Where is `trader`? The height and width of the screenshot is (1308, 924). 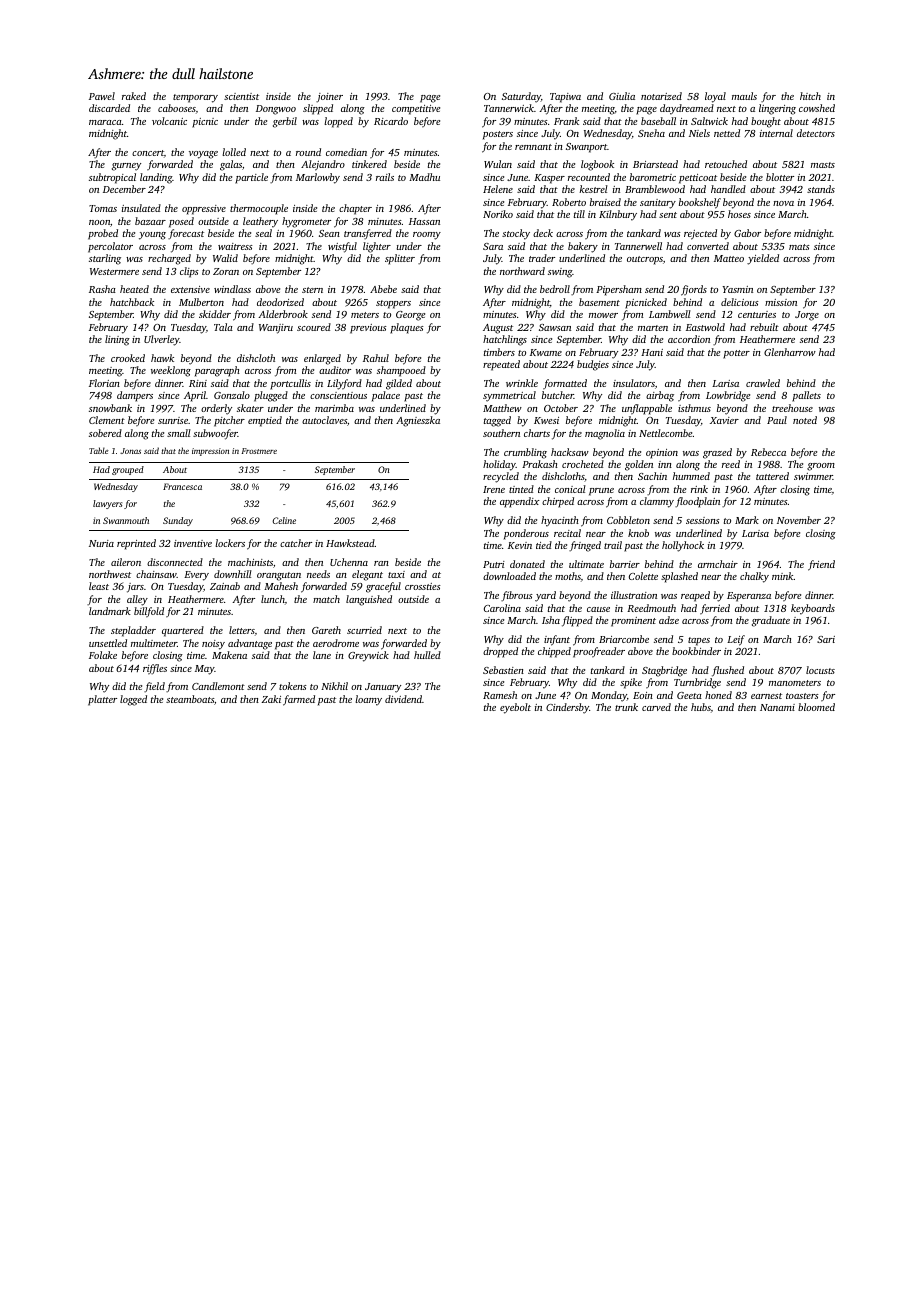
trader is located at coordinates (542, 258).
